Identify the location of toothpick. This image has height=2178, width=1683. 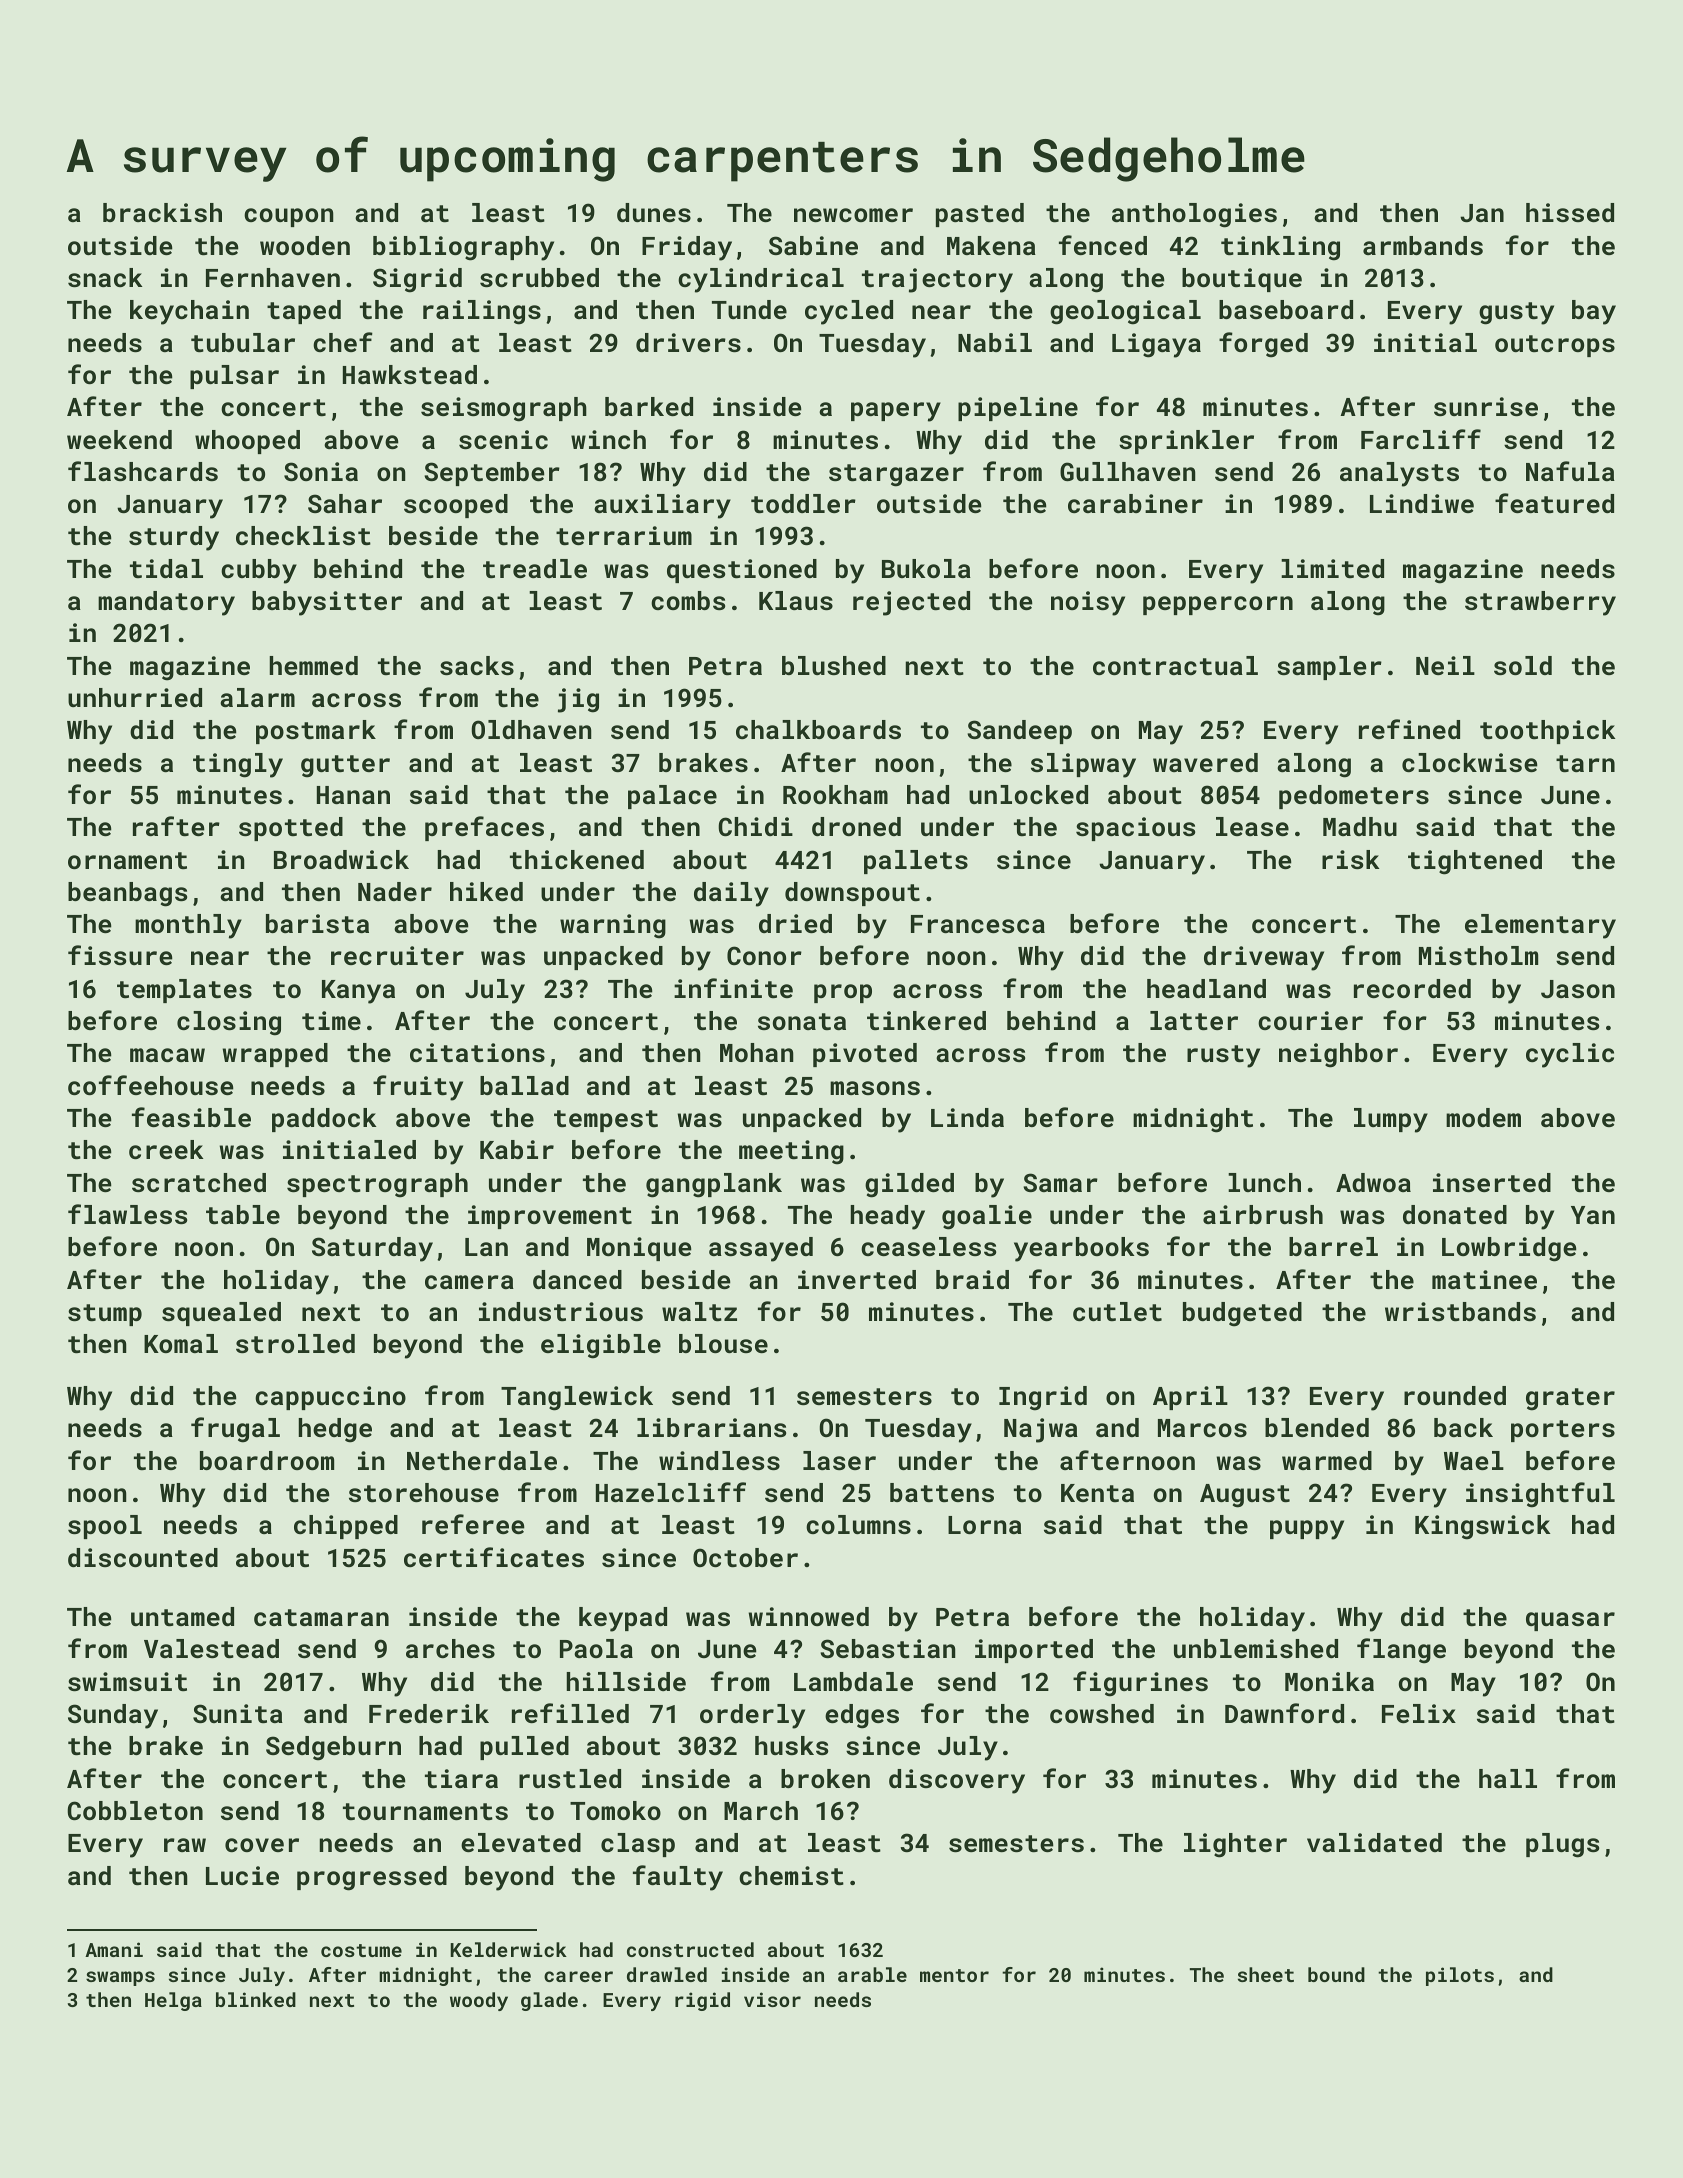
(1547, 732).
